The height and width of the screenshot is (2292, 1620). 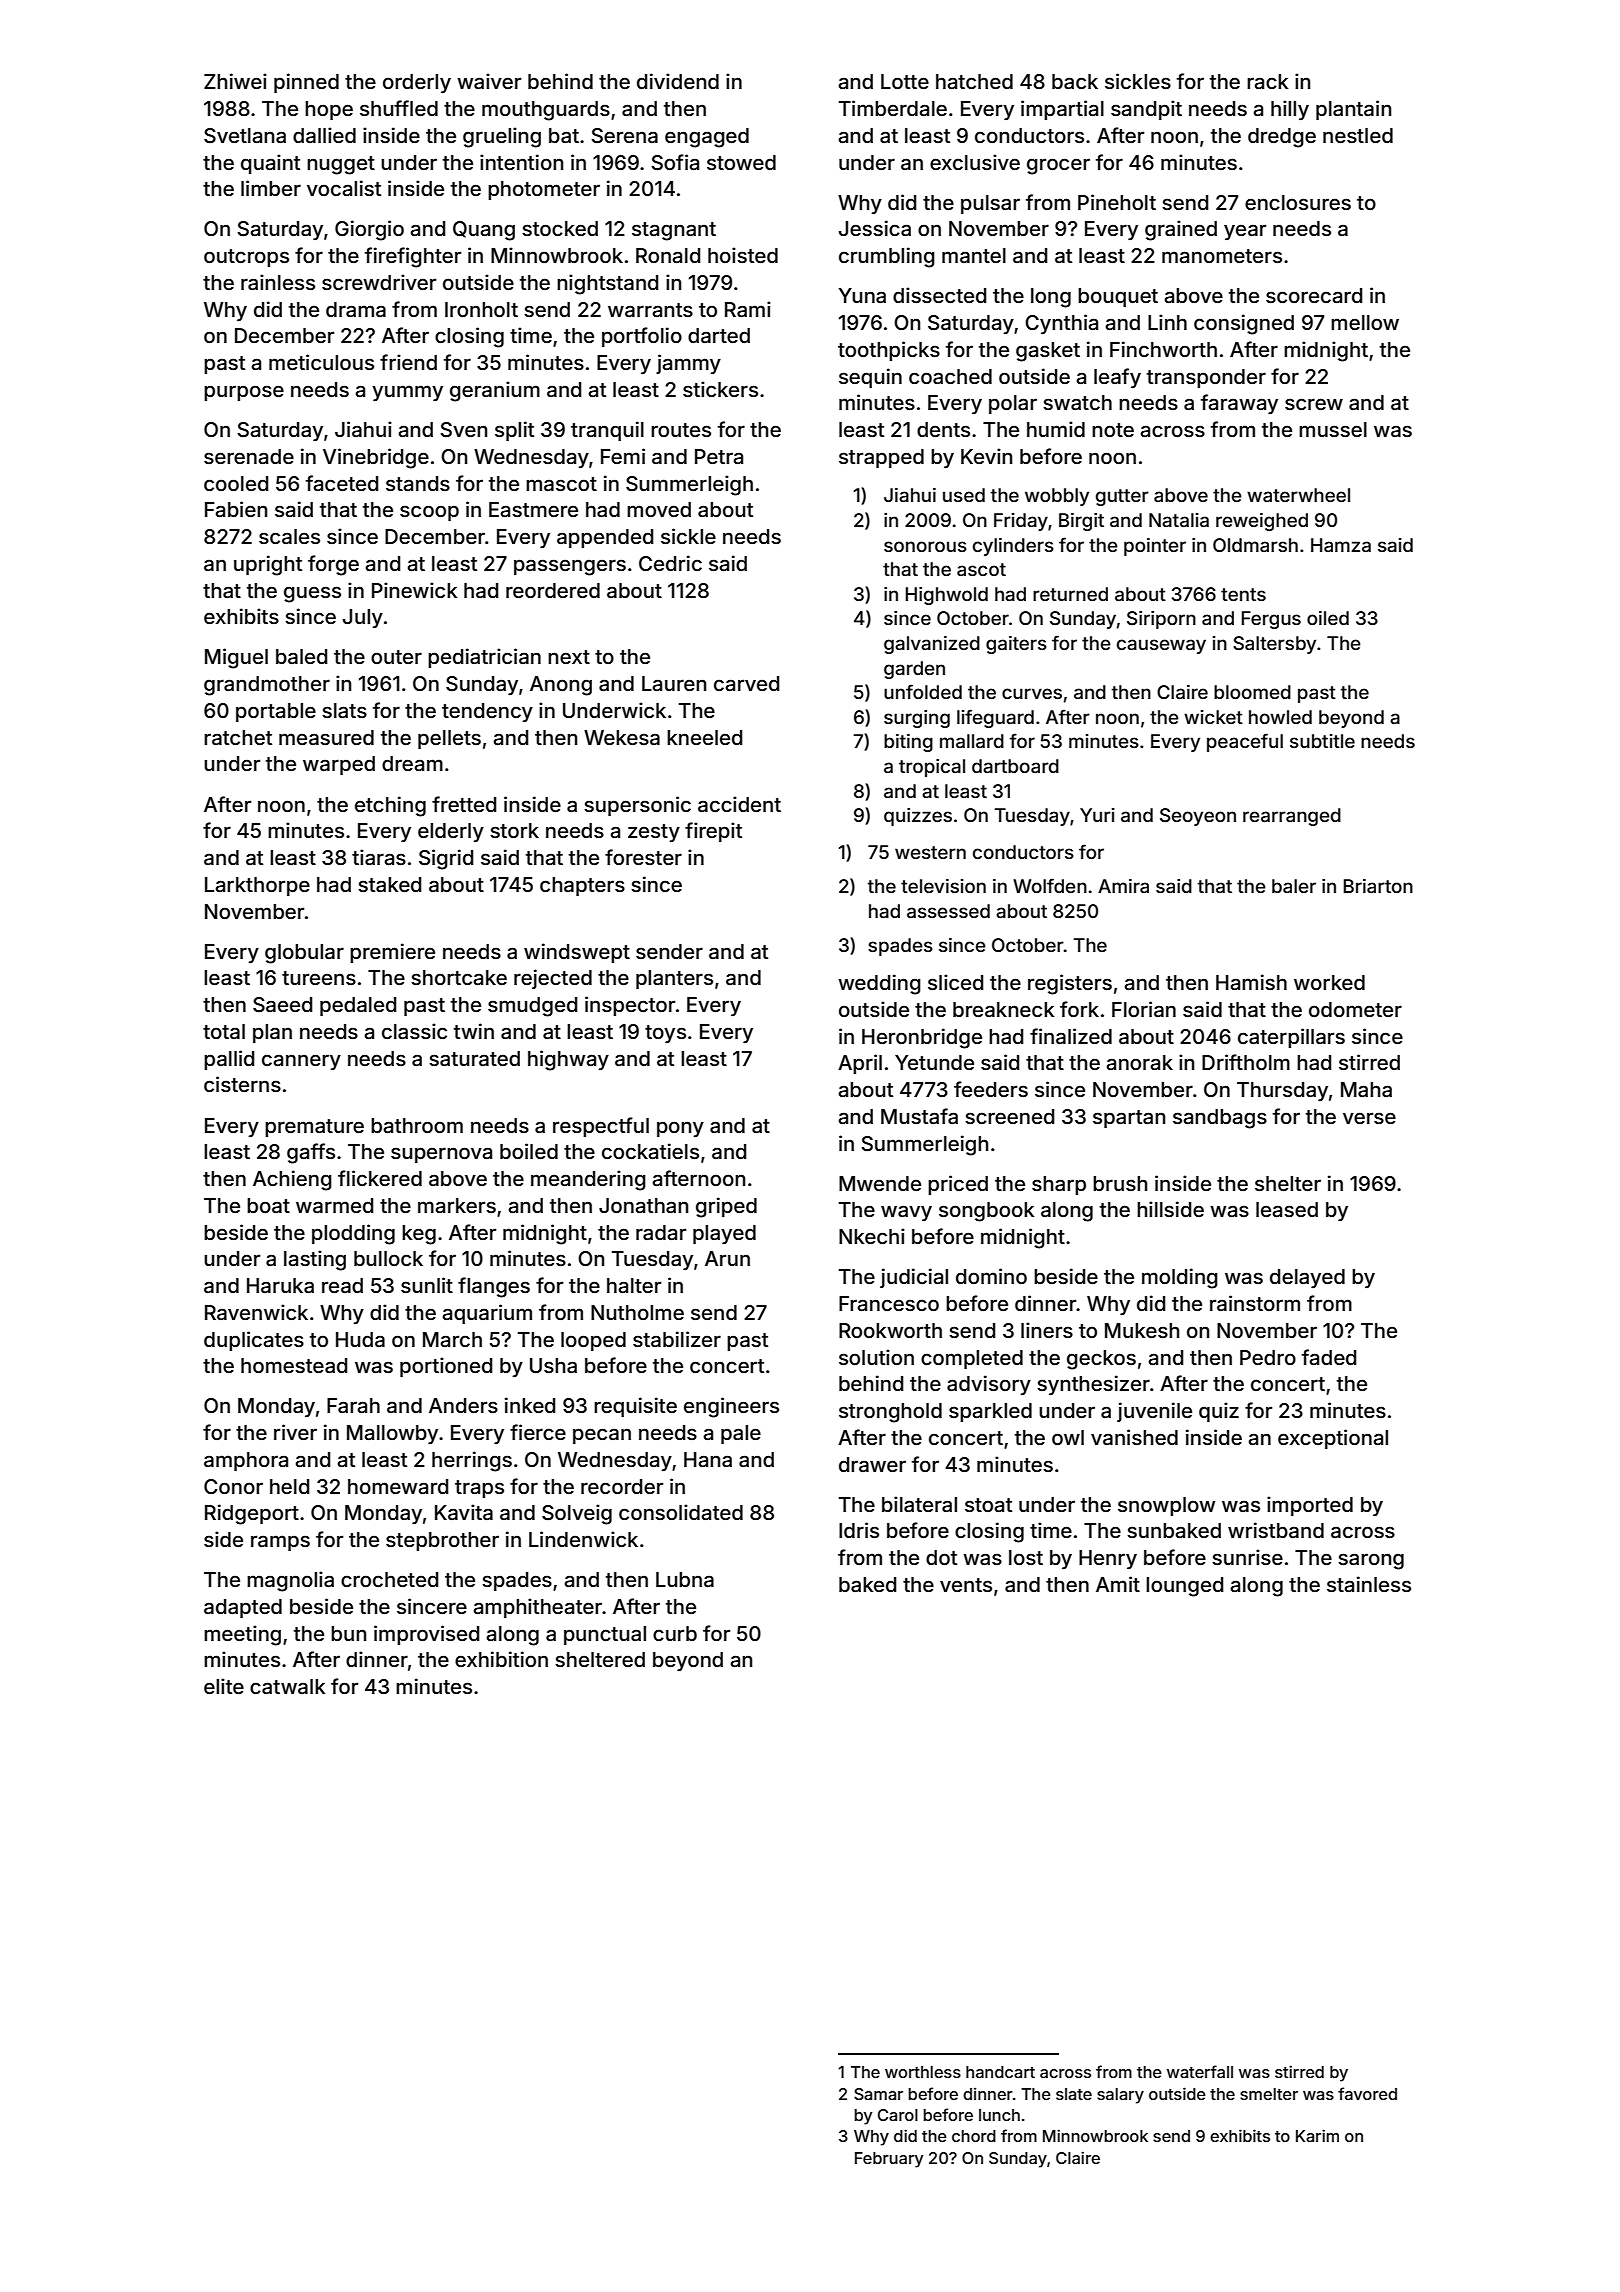 I want to click on Carol, so click(x=898, y=2115).
